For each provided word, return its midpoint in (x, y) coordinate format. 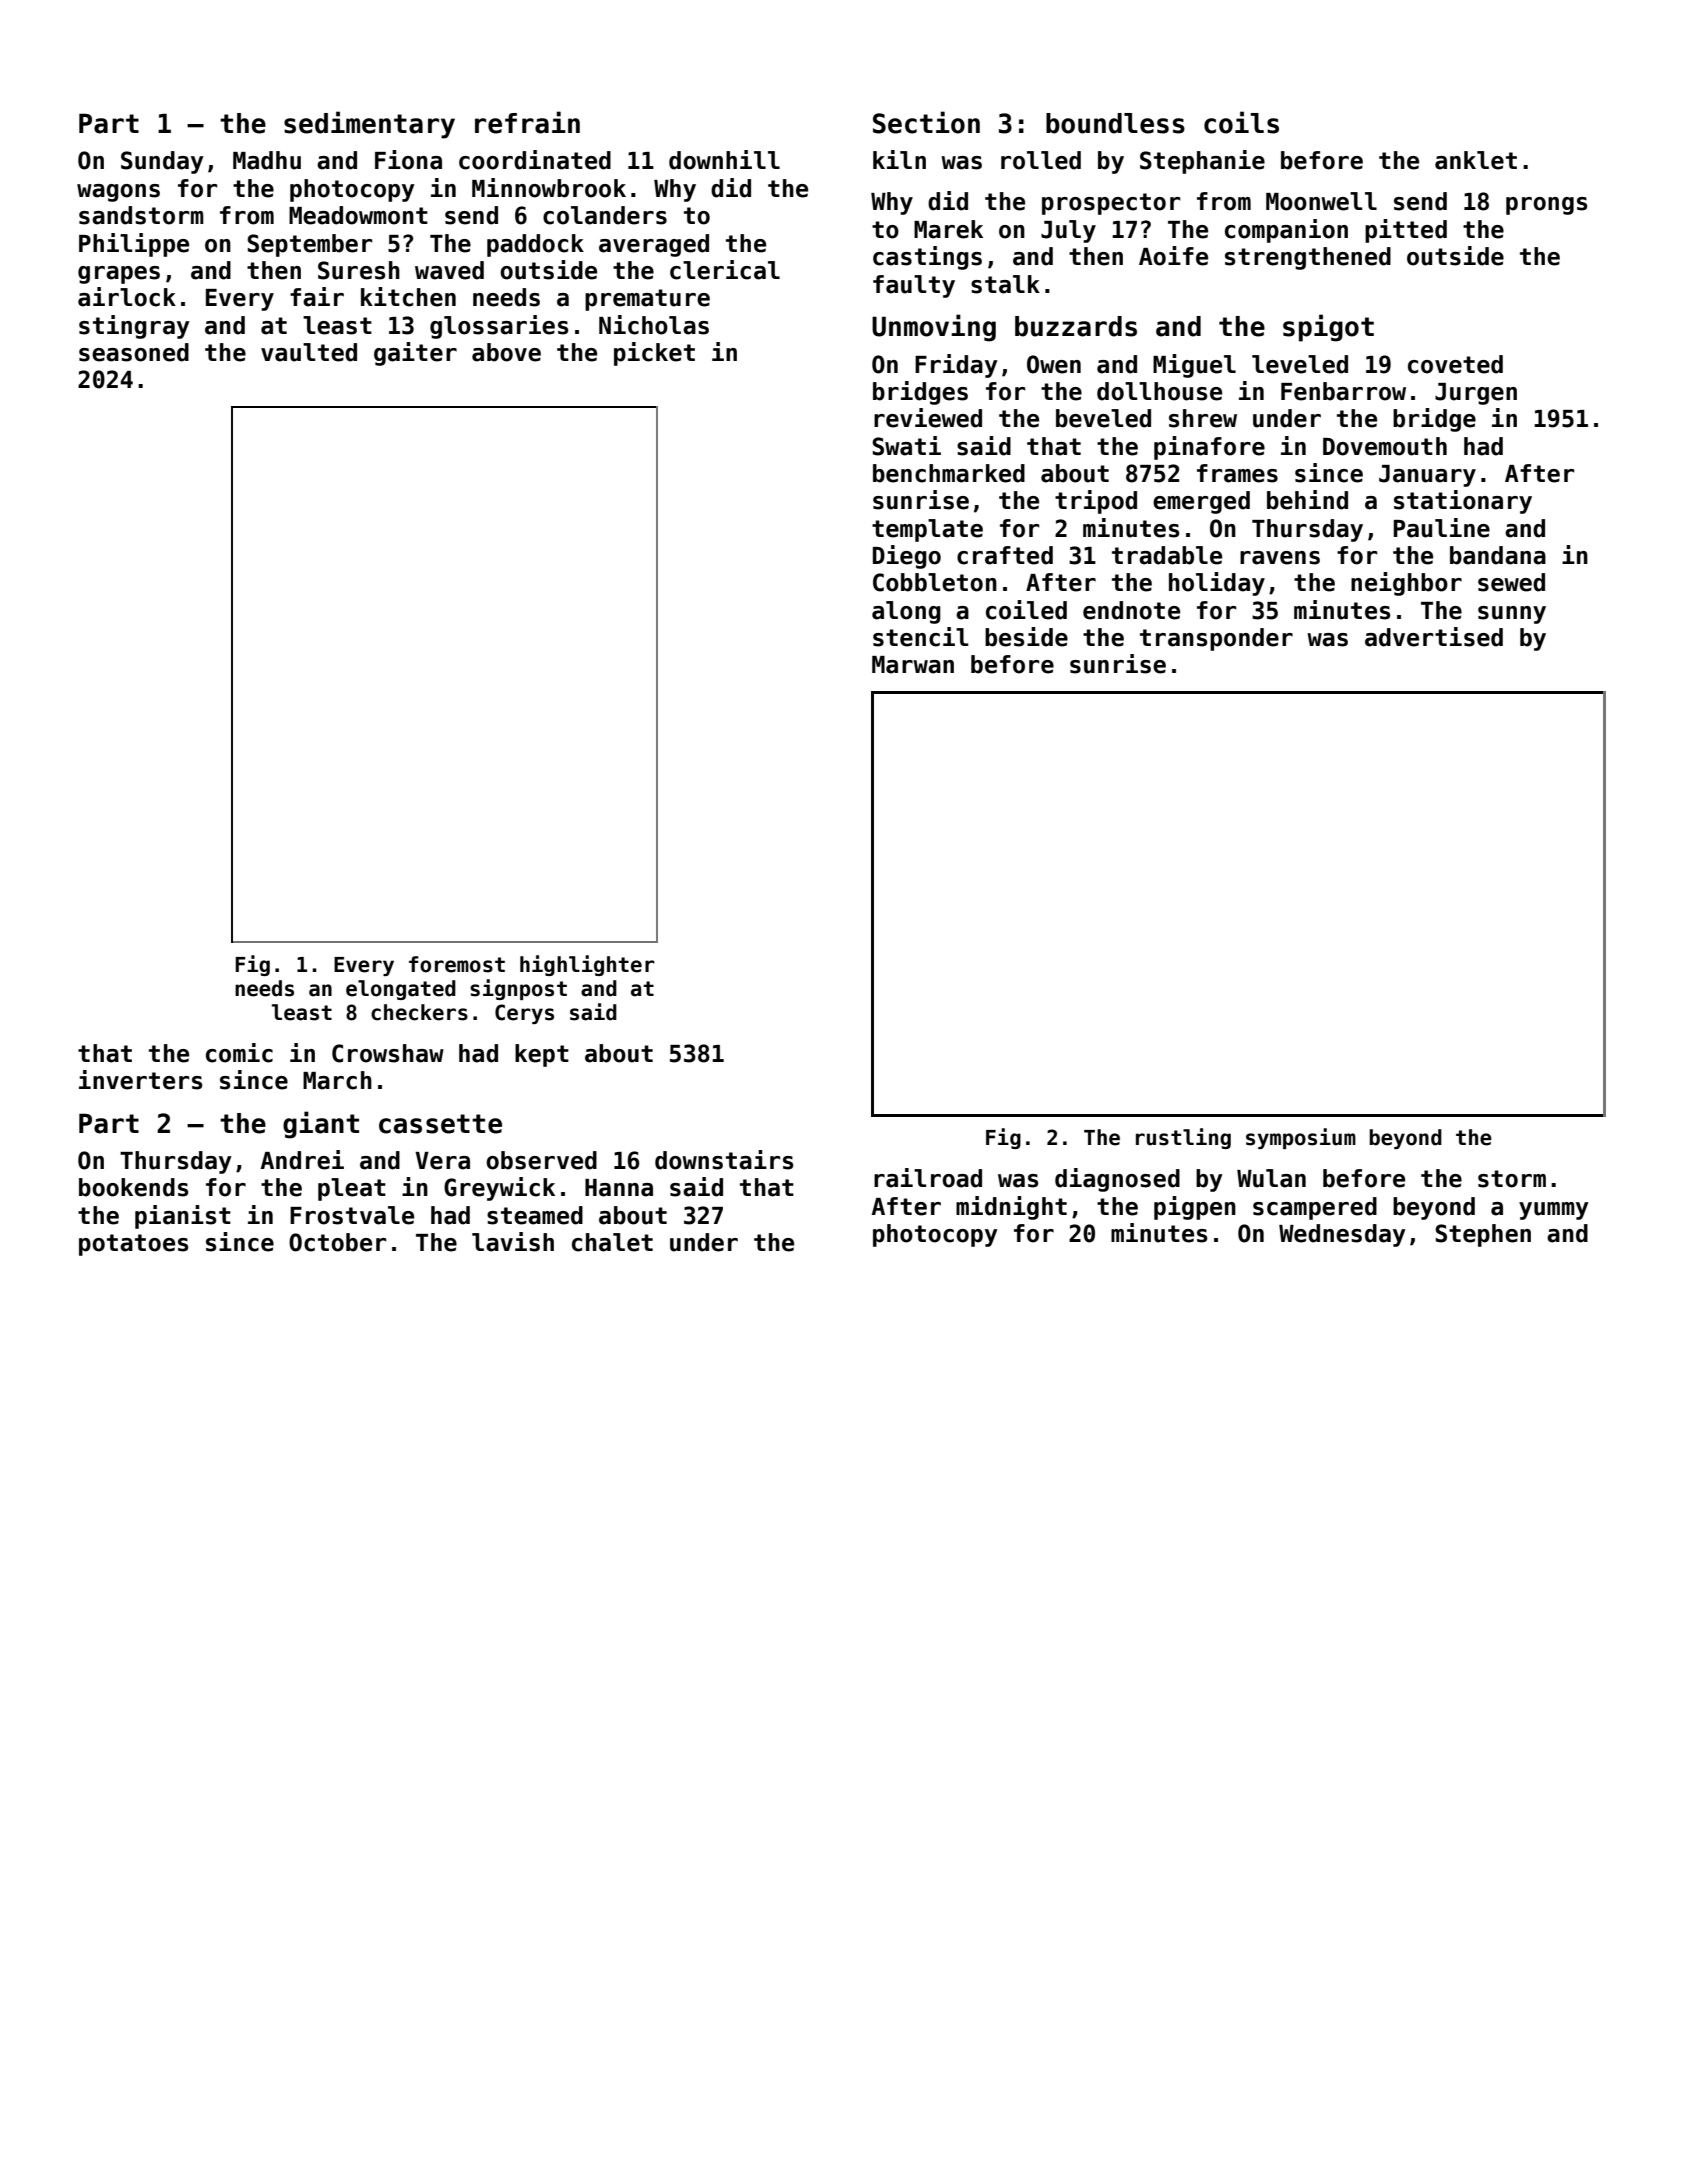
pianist (183, 1217)
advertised (1434, 637)
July (1068, 231)
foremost (457, 964)
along (906, 612)
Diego (907, 557)
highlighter (587, 965)
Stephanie (1202, 162)
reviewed (928, 418)
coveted (1455, 364)
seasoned (134, 352)
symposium (1301, 1138)
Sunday (162, 162)
